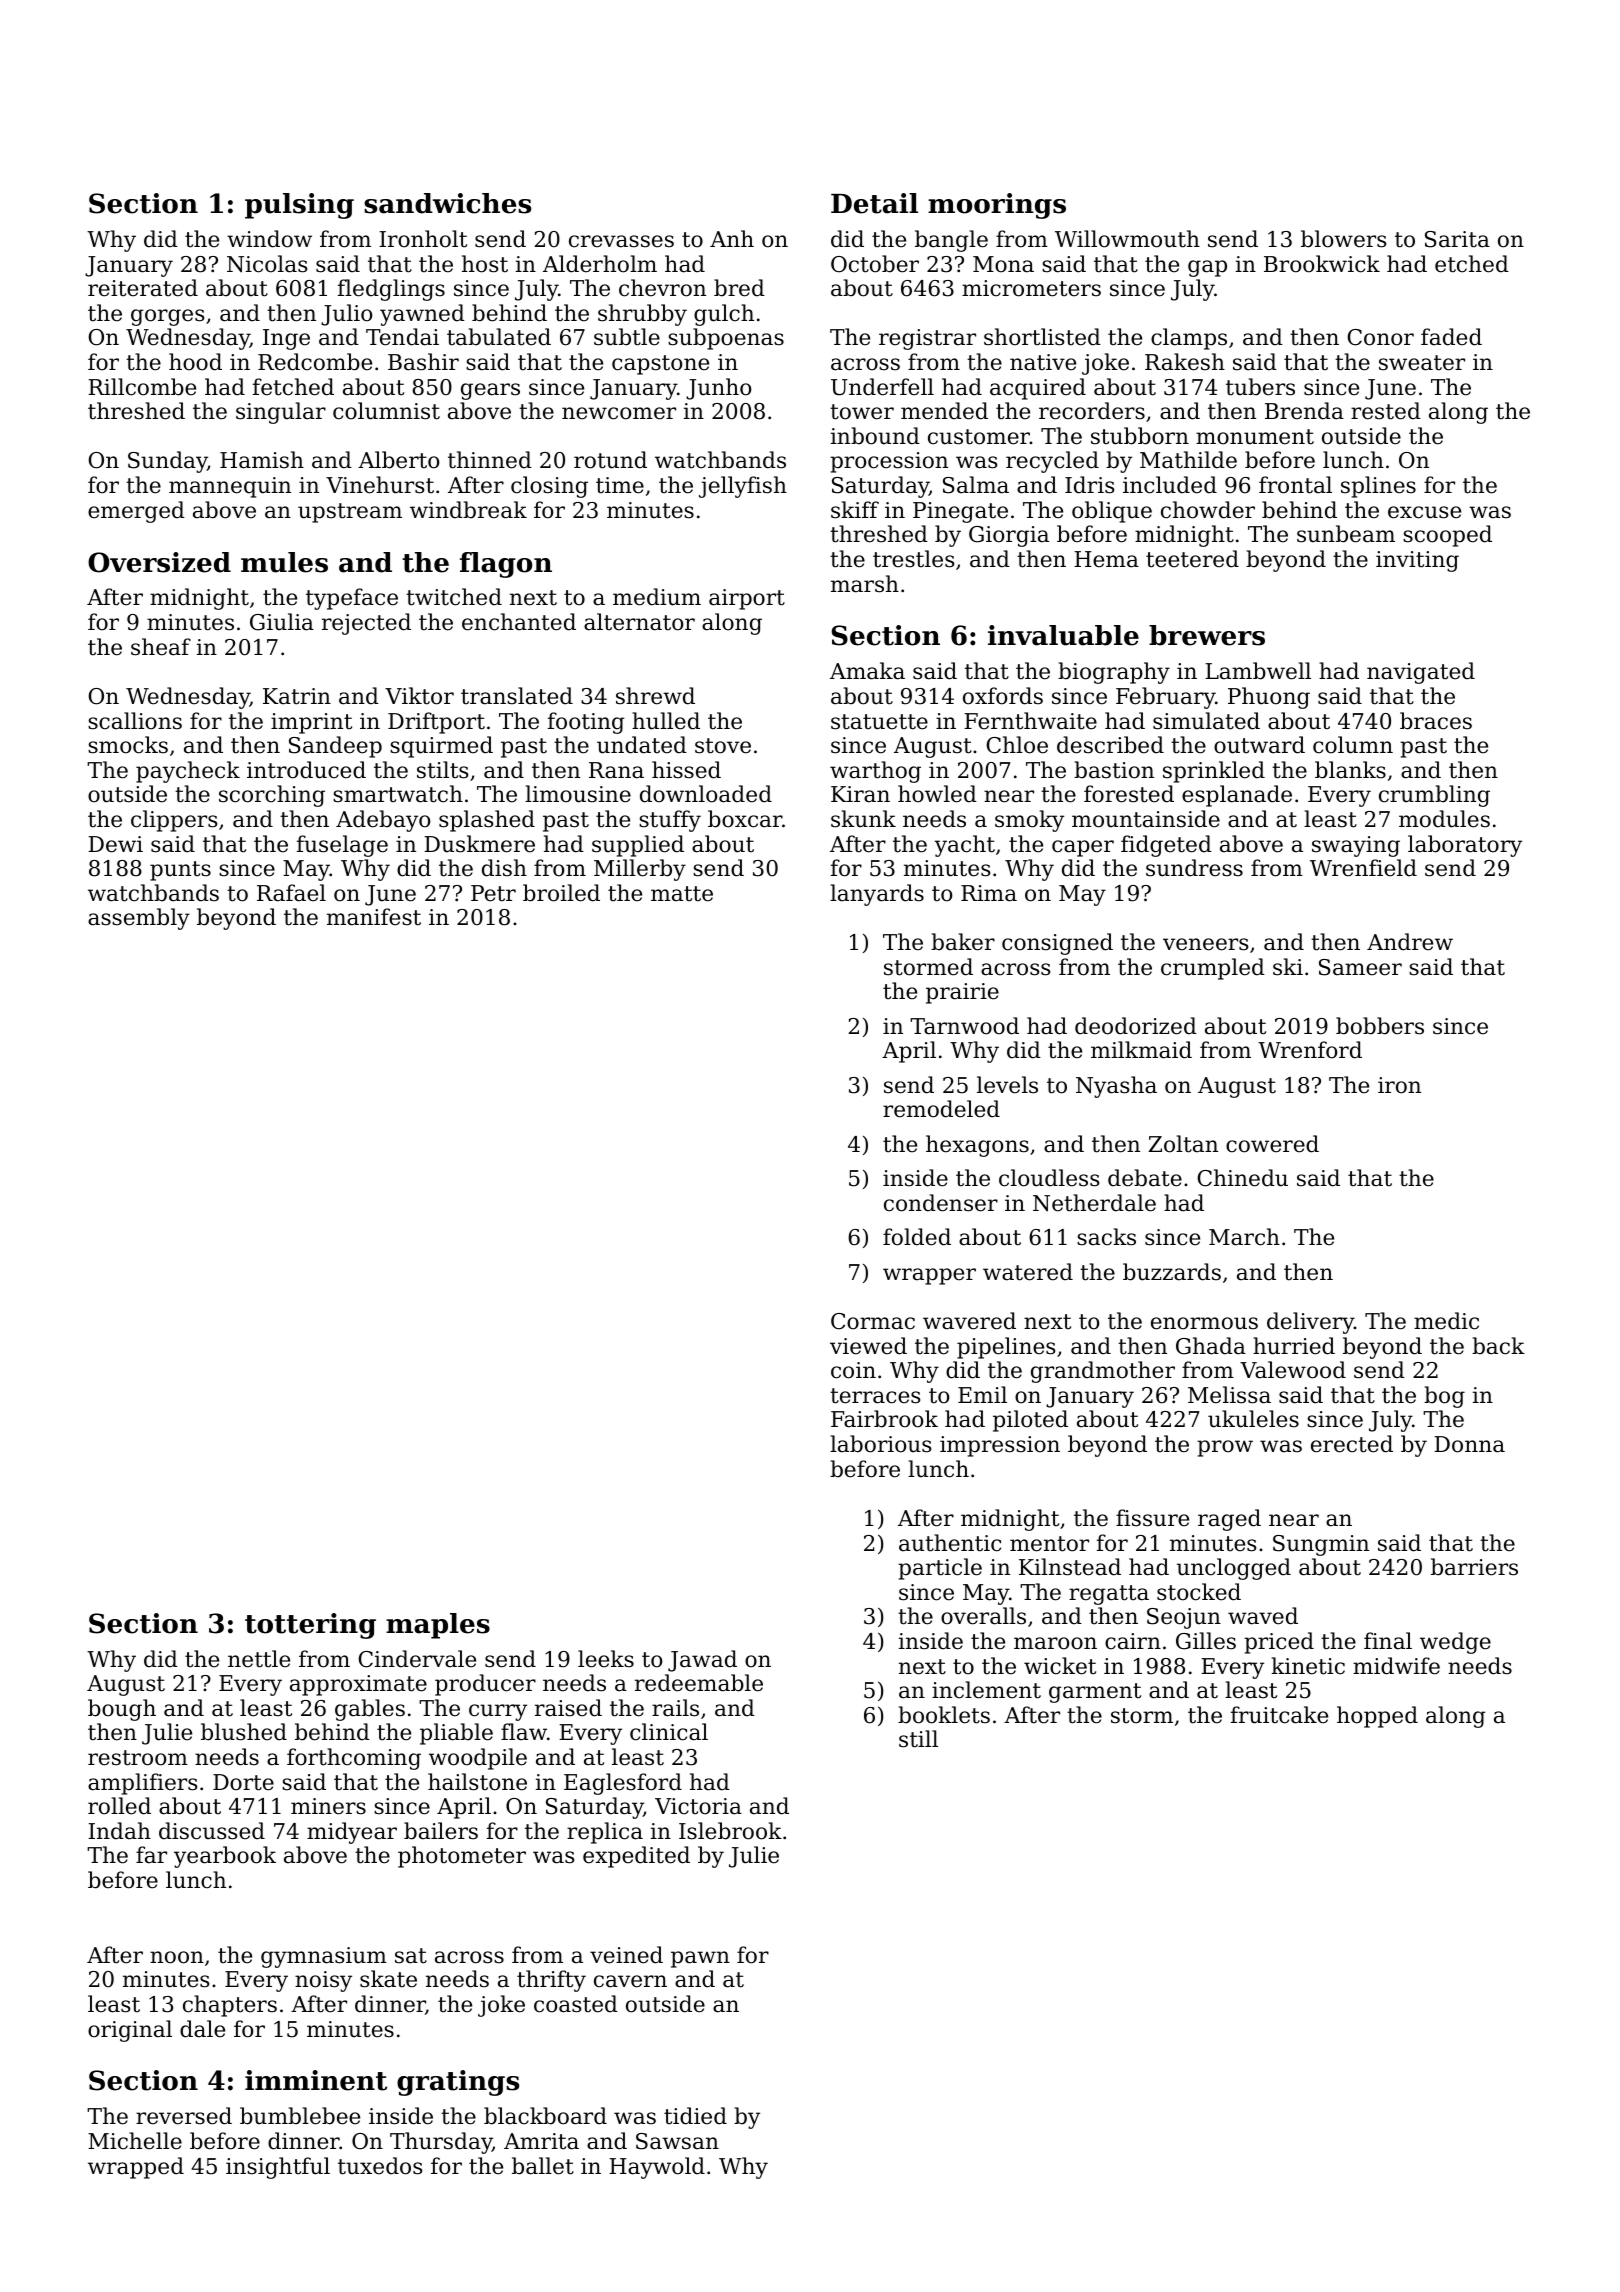  Describe the element at coordinates (1424, 512) in the screenshot. I see `excuse` at that location.
